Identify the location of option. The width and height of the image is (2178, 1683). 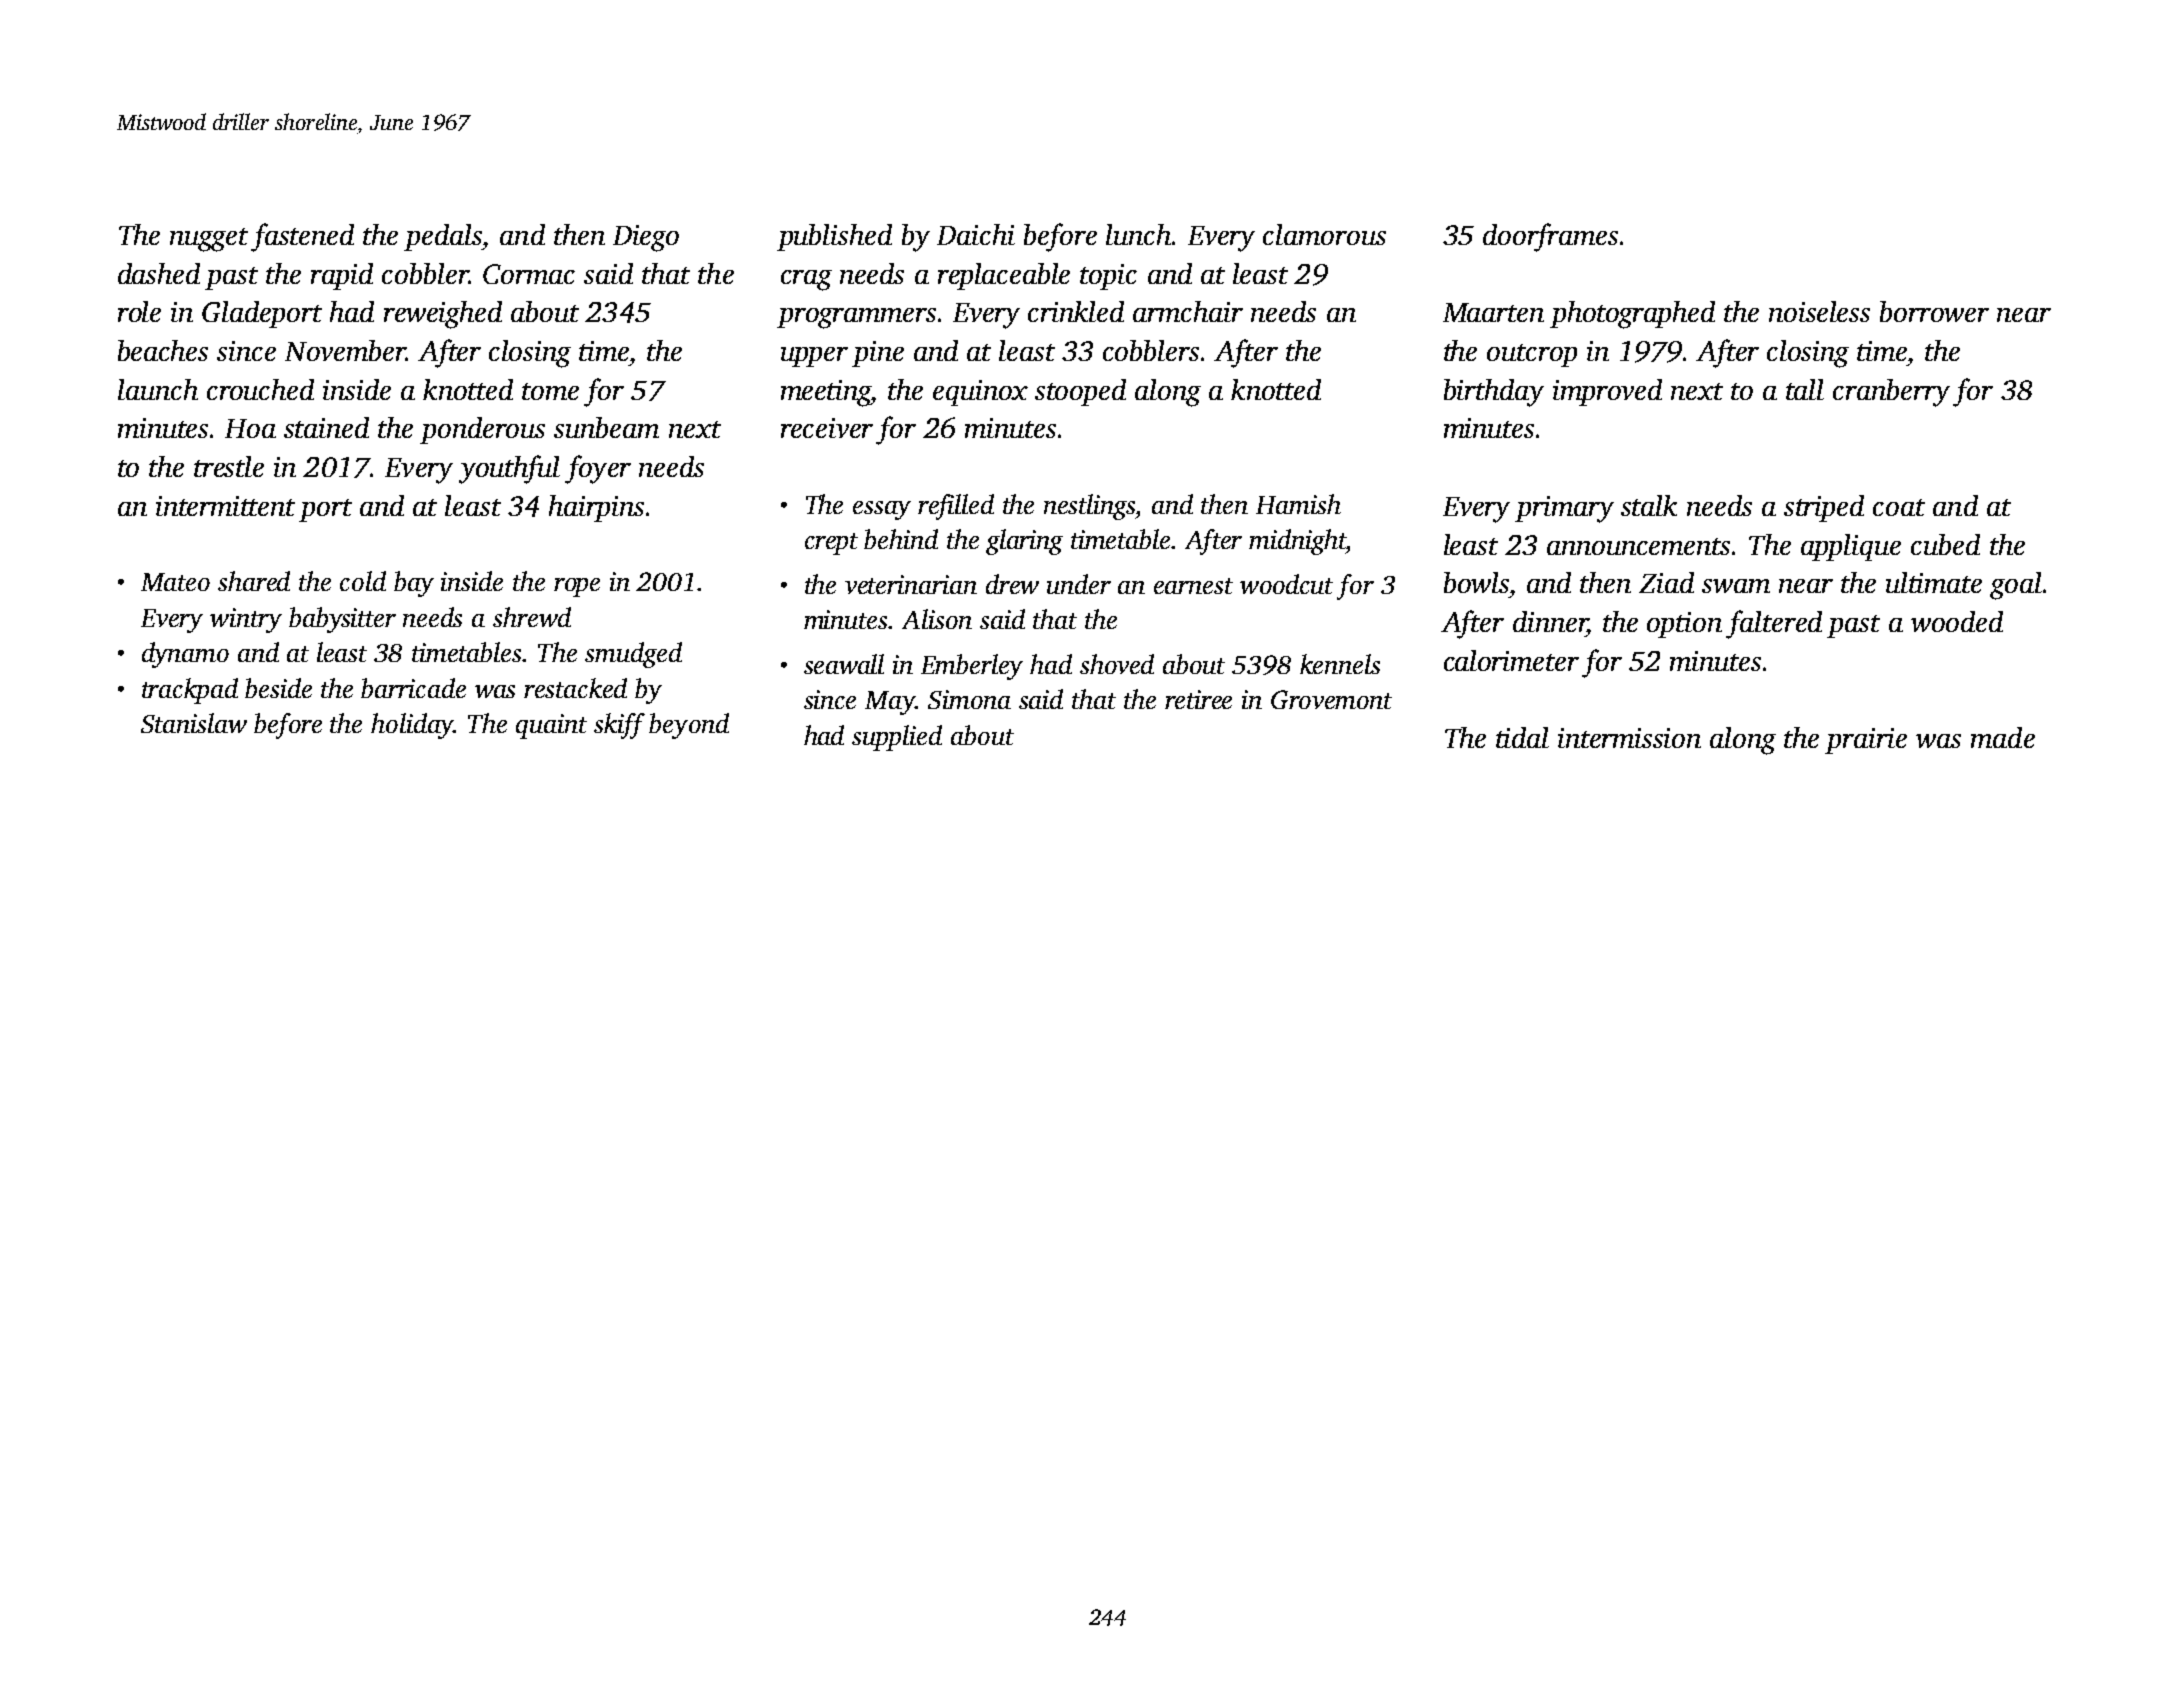
(1684, 625).
